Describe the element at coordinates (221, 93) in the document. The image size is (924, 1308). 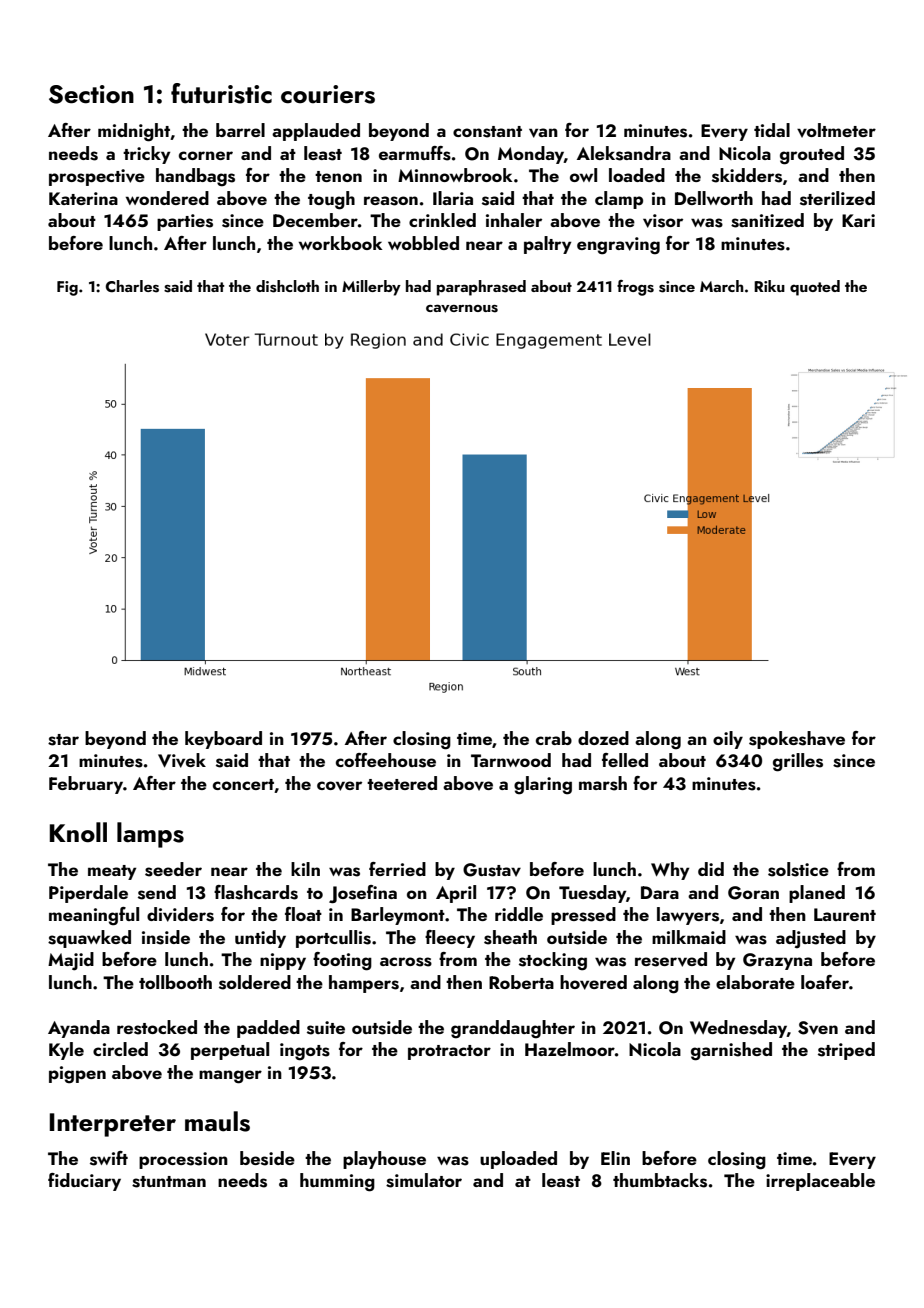
I see `futuristic` at that location.
